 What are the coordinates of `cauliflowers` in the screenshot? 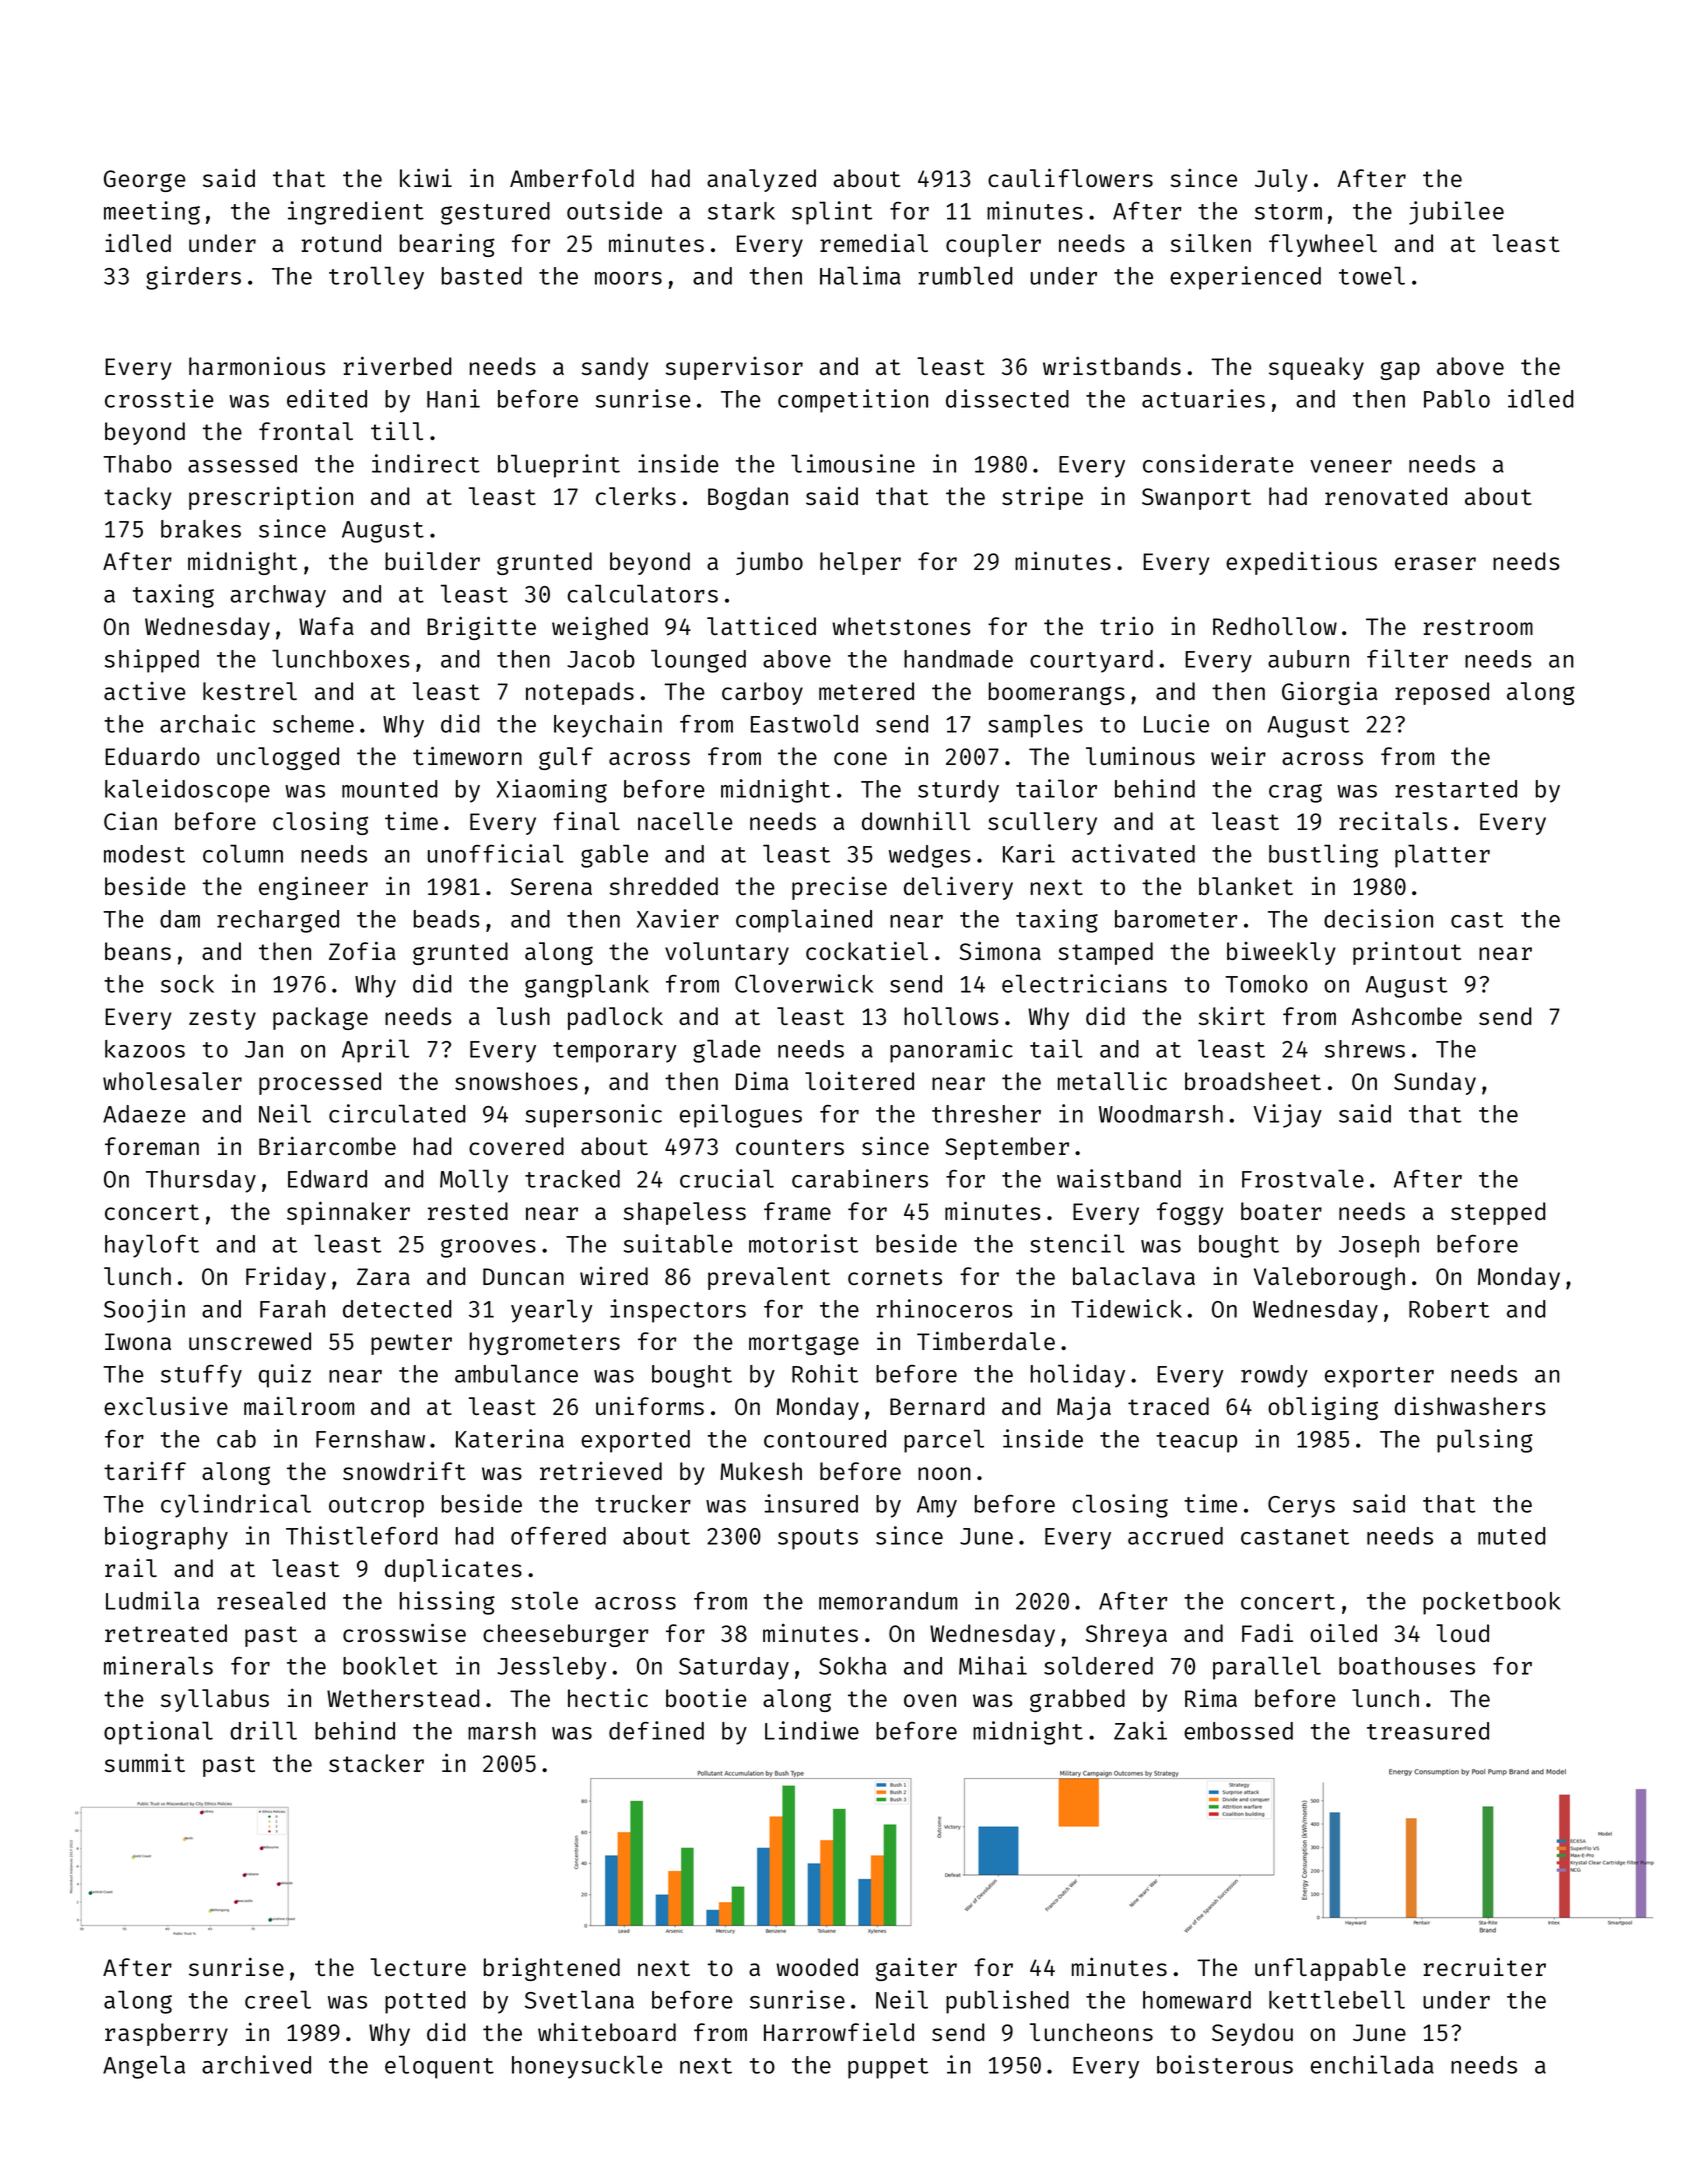 It's located at (1070, 177).
